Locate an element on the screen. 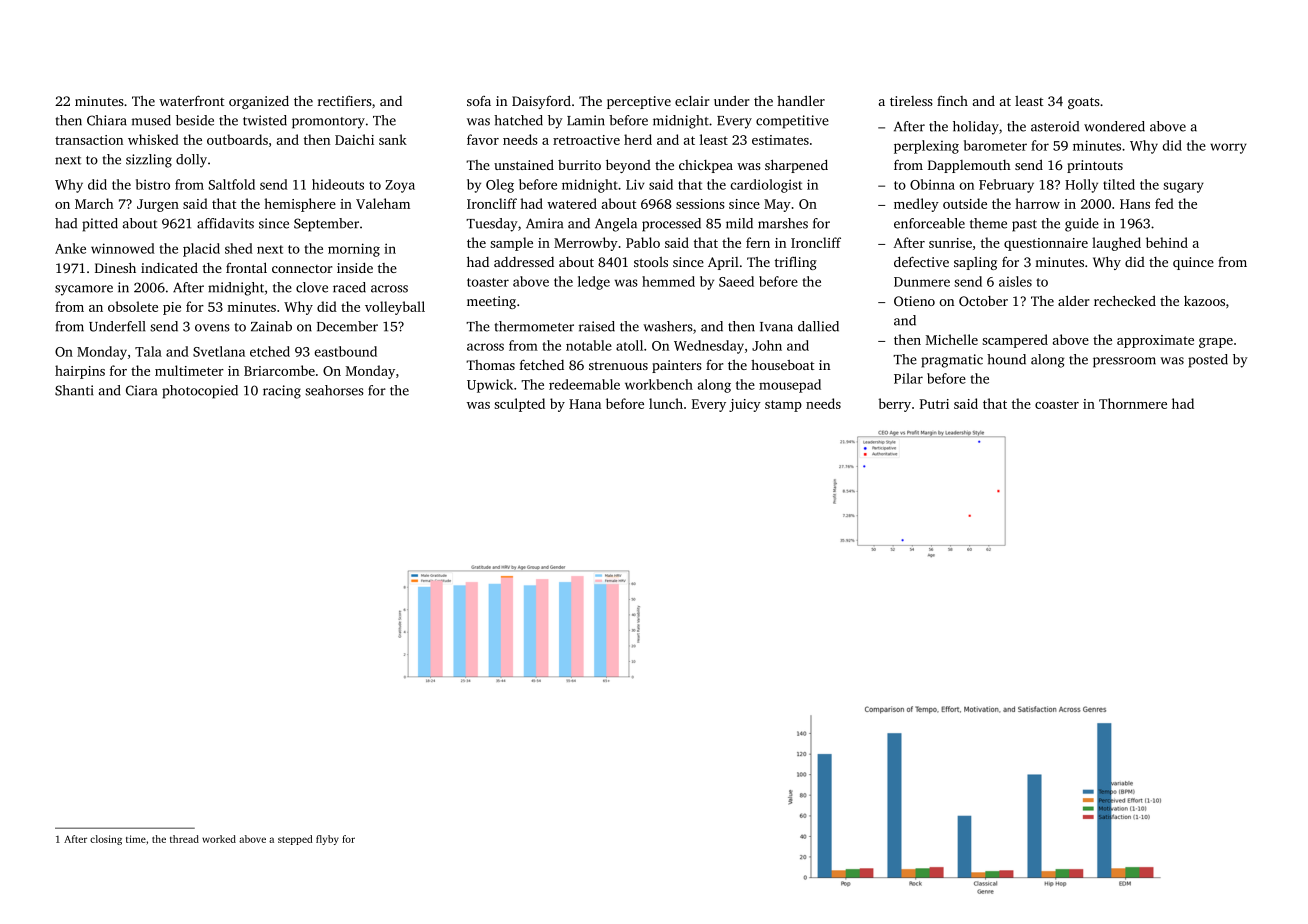  Hana is located at coordinates (585, 404).
